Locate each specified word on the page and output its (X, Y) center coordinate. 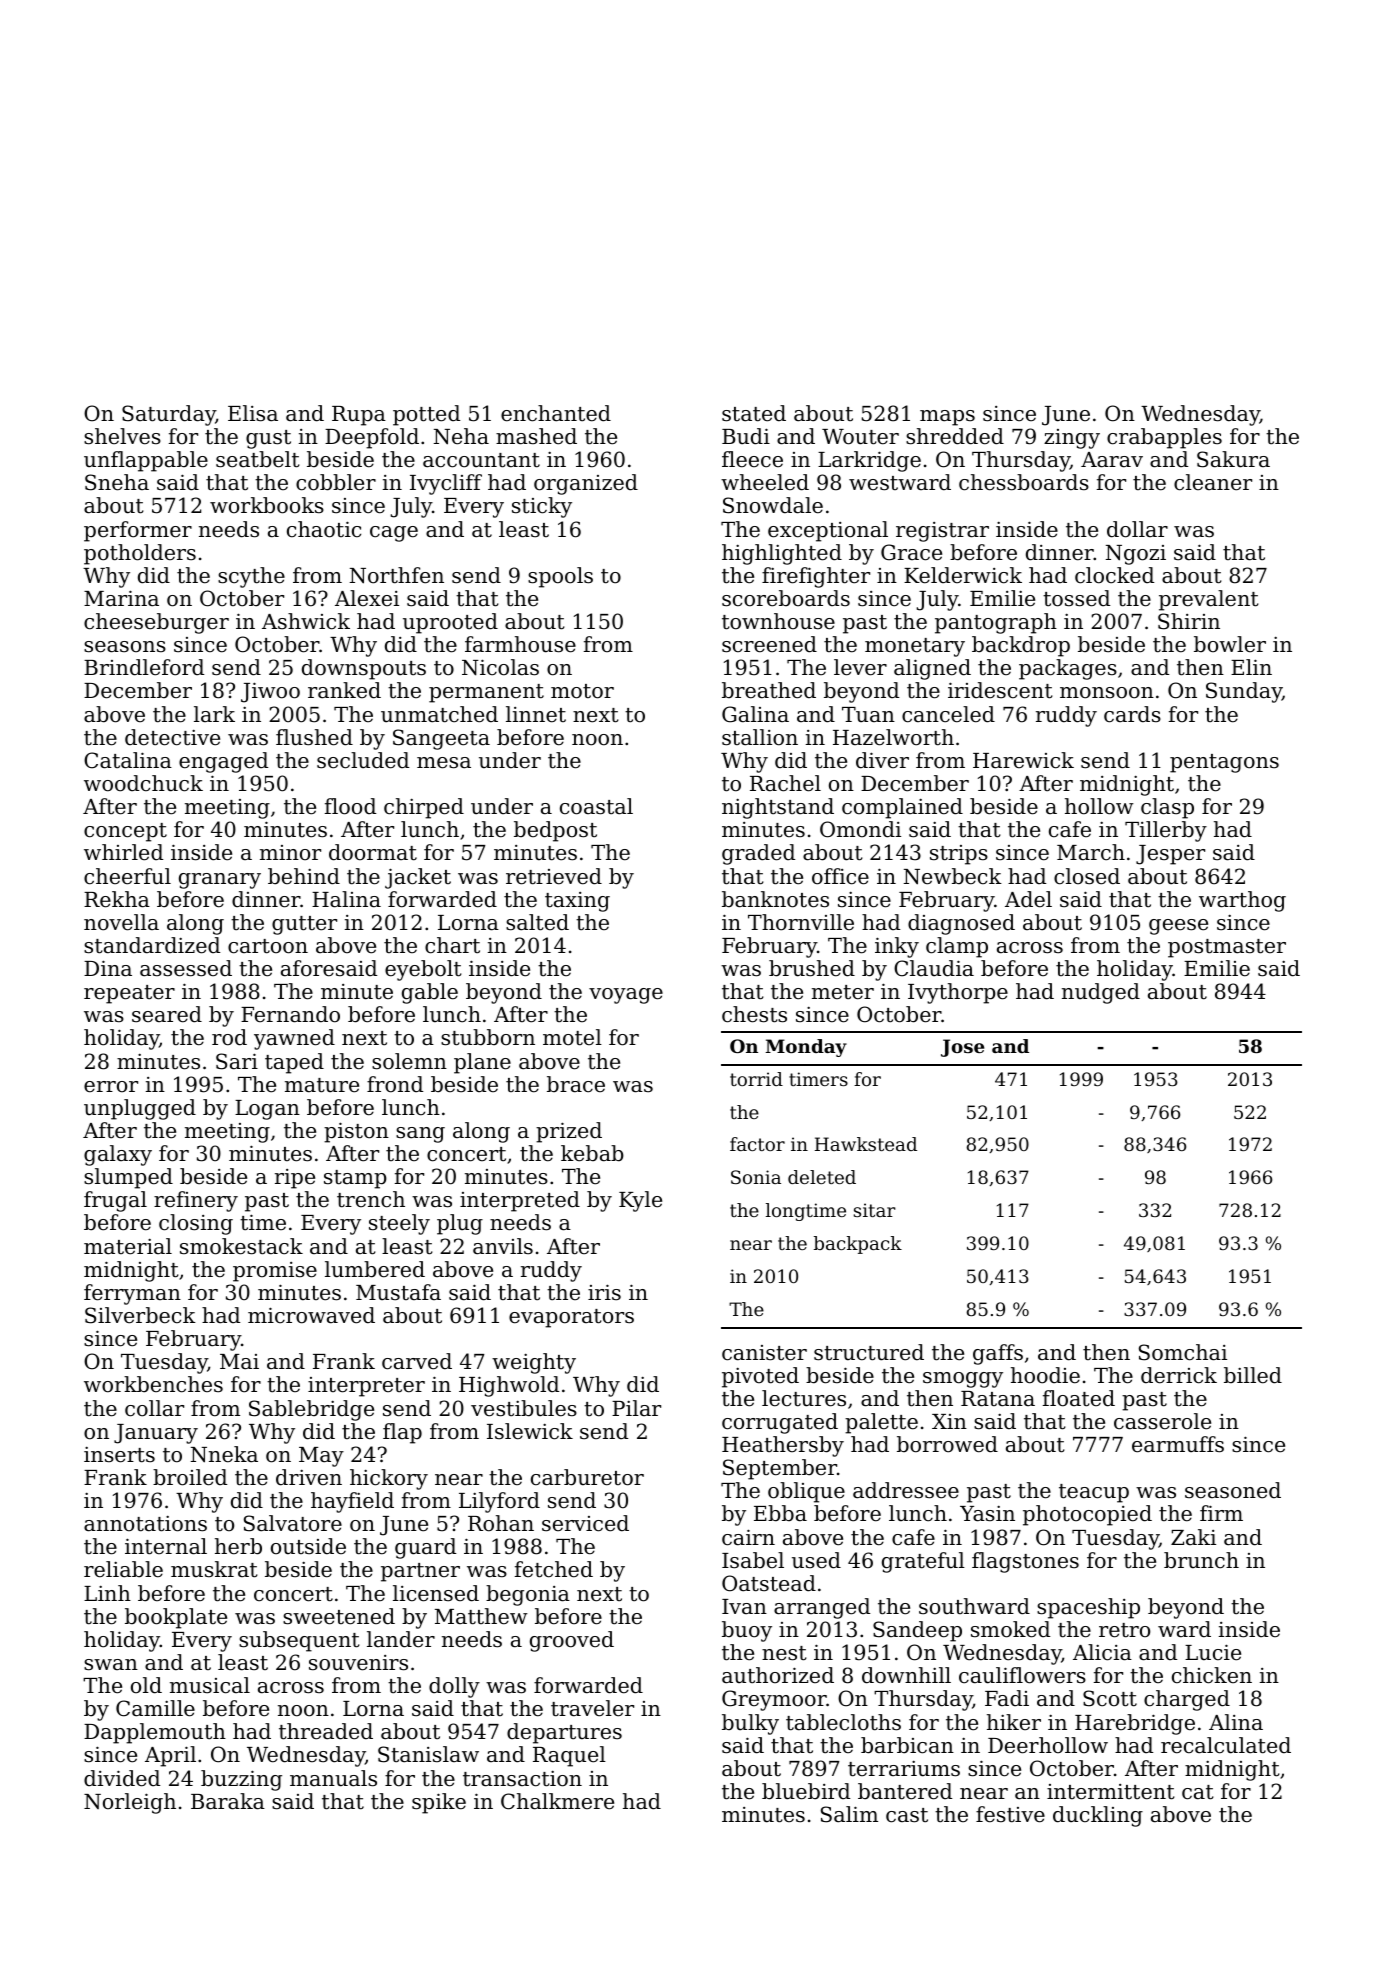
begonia (528, 1595)
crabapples (1164, 438)
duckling (1098, 1816)
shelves (122, 436)
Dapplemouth (155, 1733)
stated (754, 413)
